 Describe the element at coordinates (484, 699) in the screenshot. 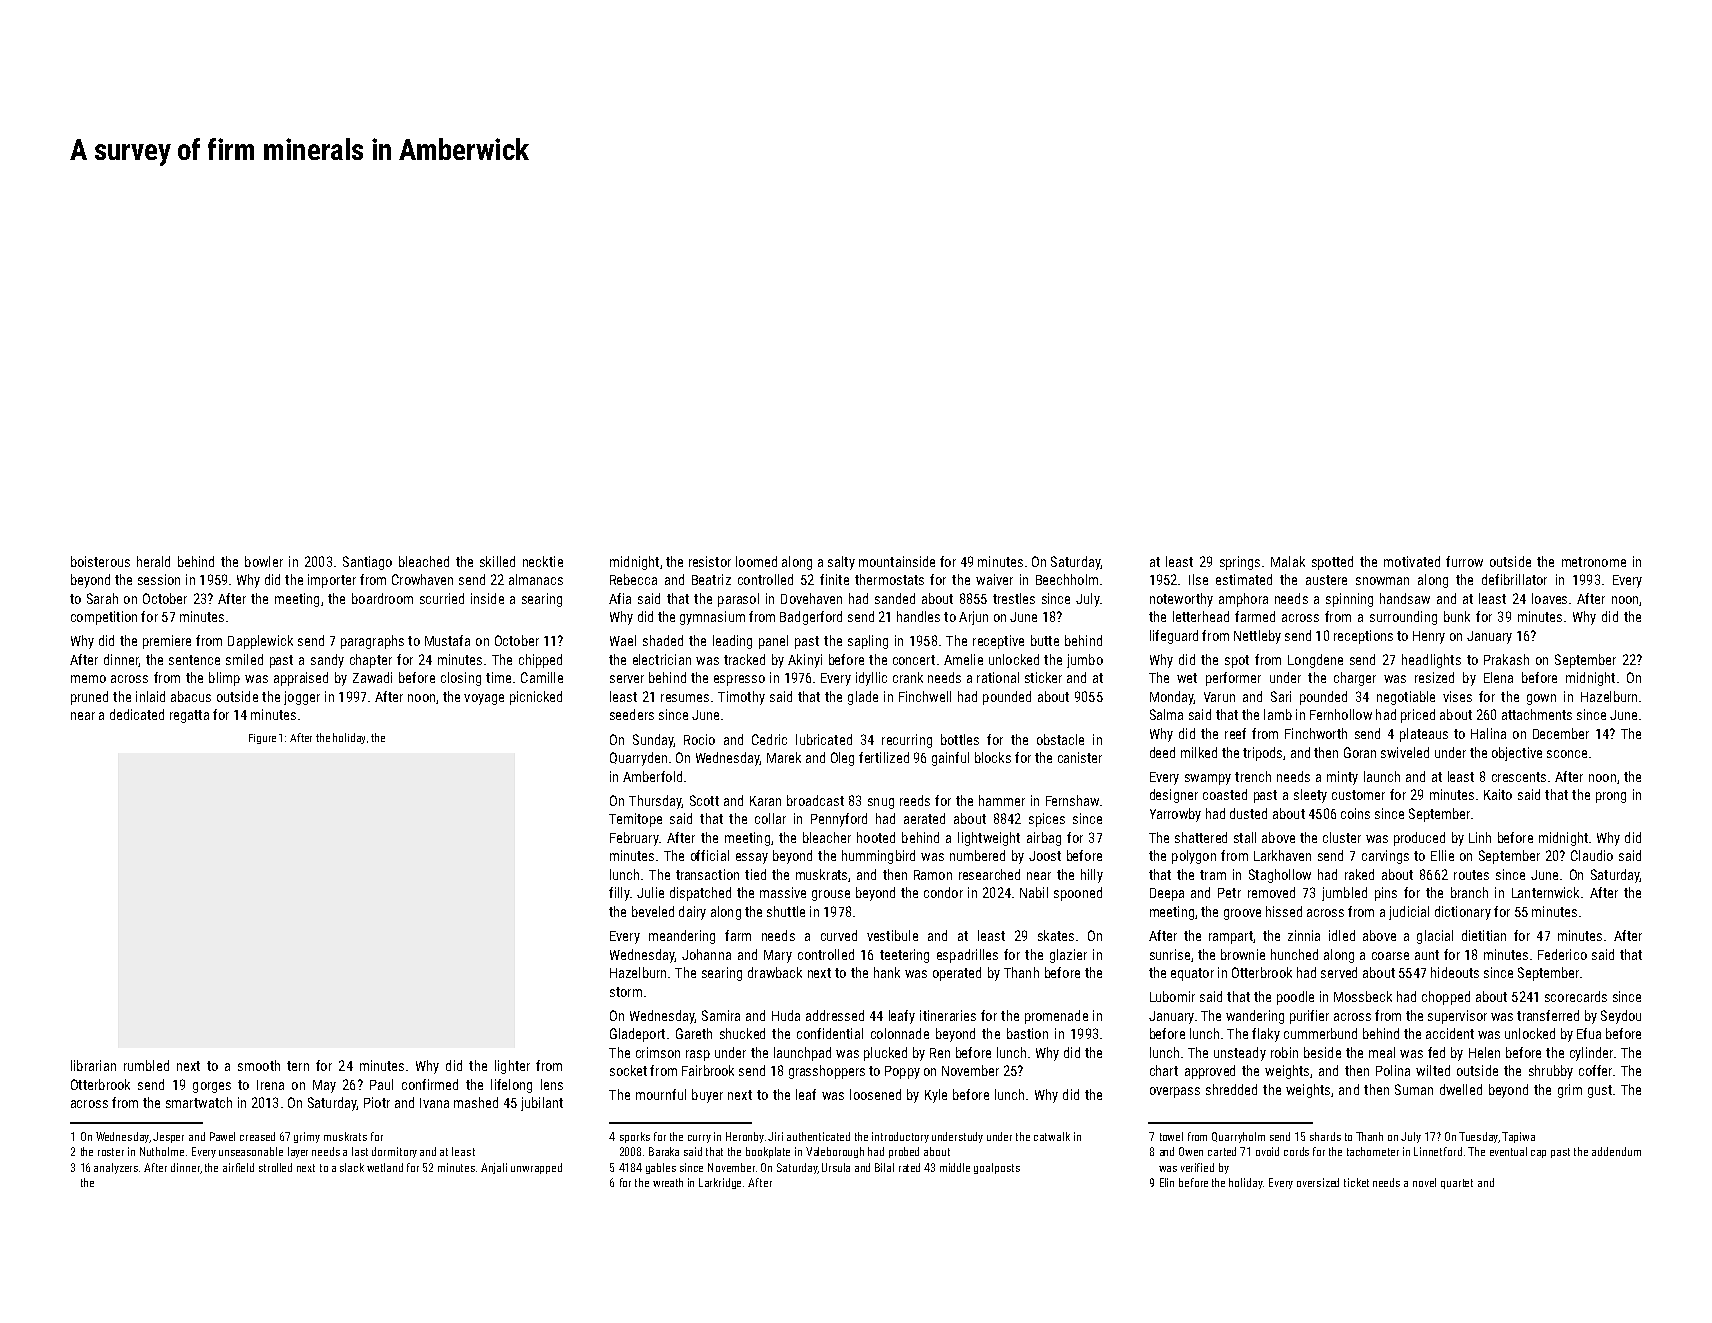

I see `voyage` at that location.
